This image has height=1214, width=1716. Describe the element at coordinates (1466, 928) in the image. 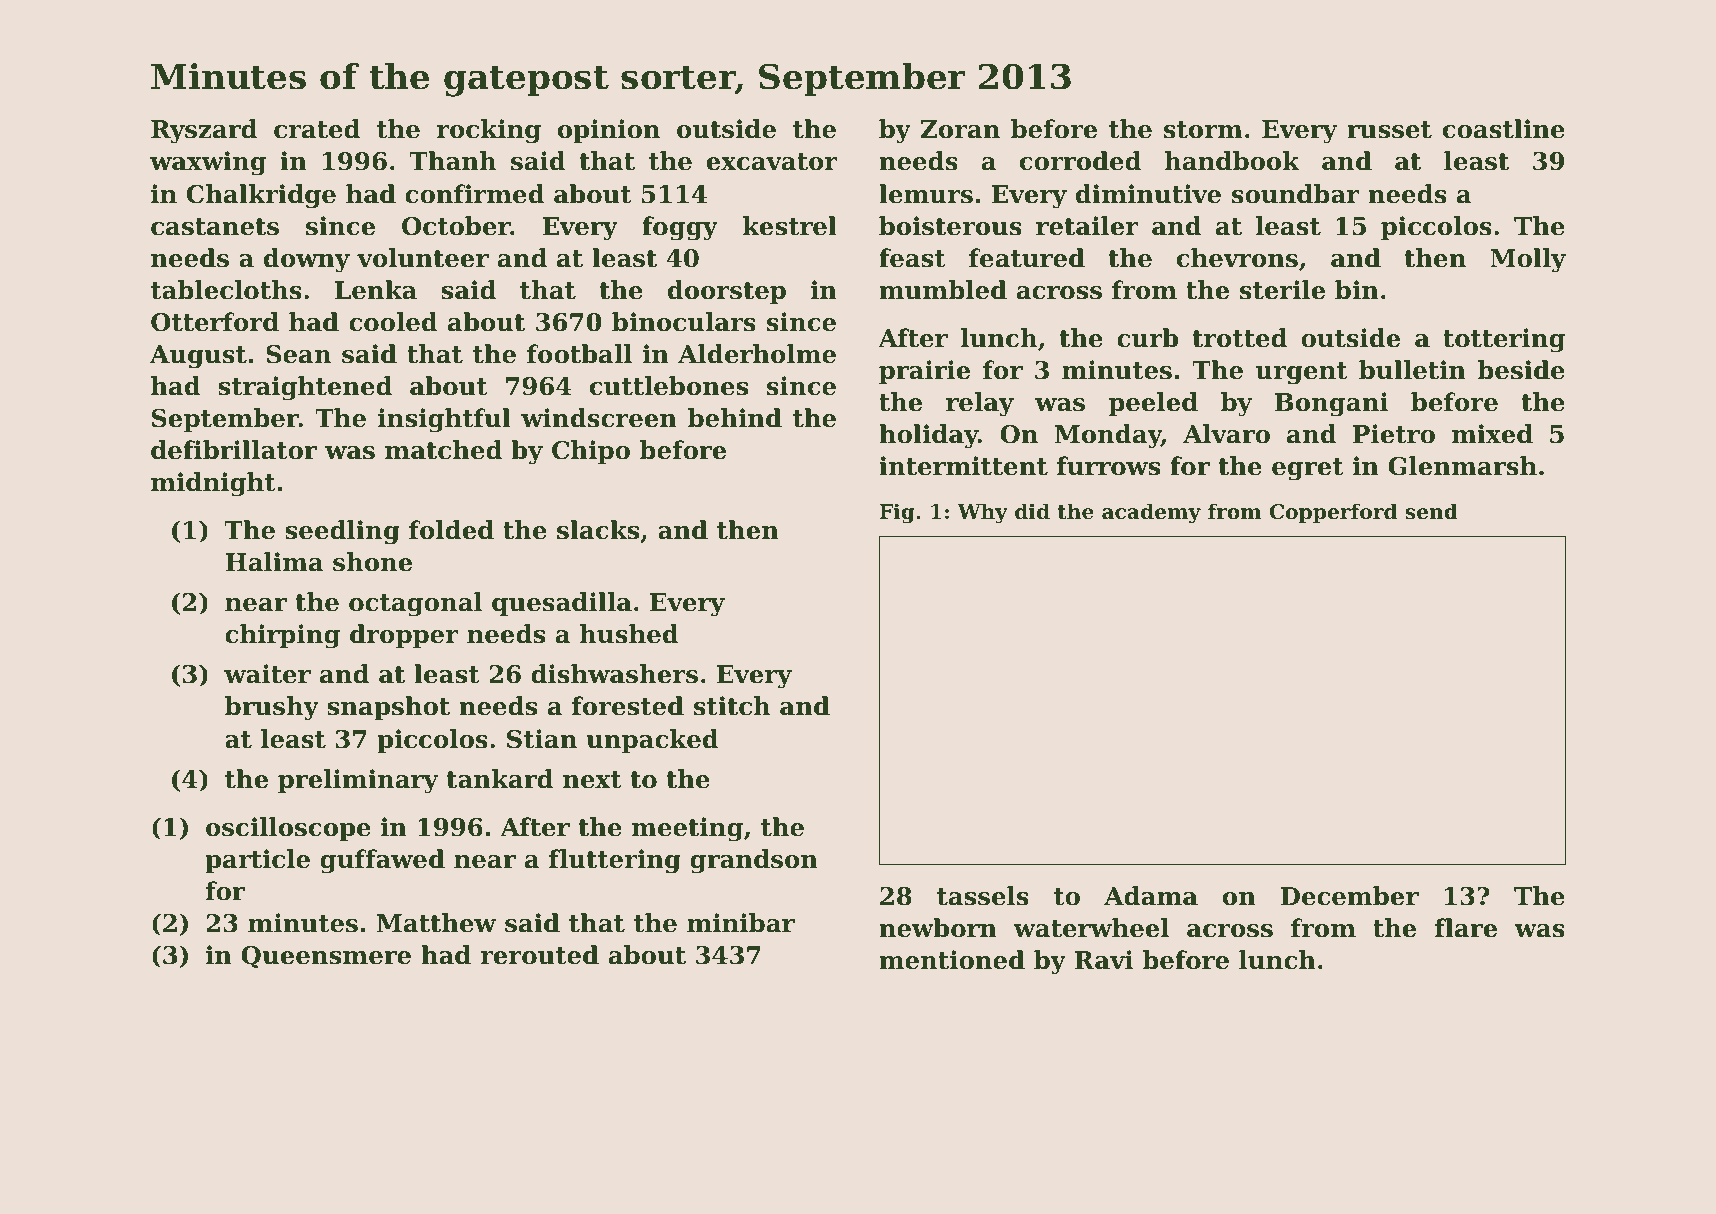

I see `flare` at that location.
